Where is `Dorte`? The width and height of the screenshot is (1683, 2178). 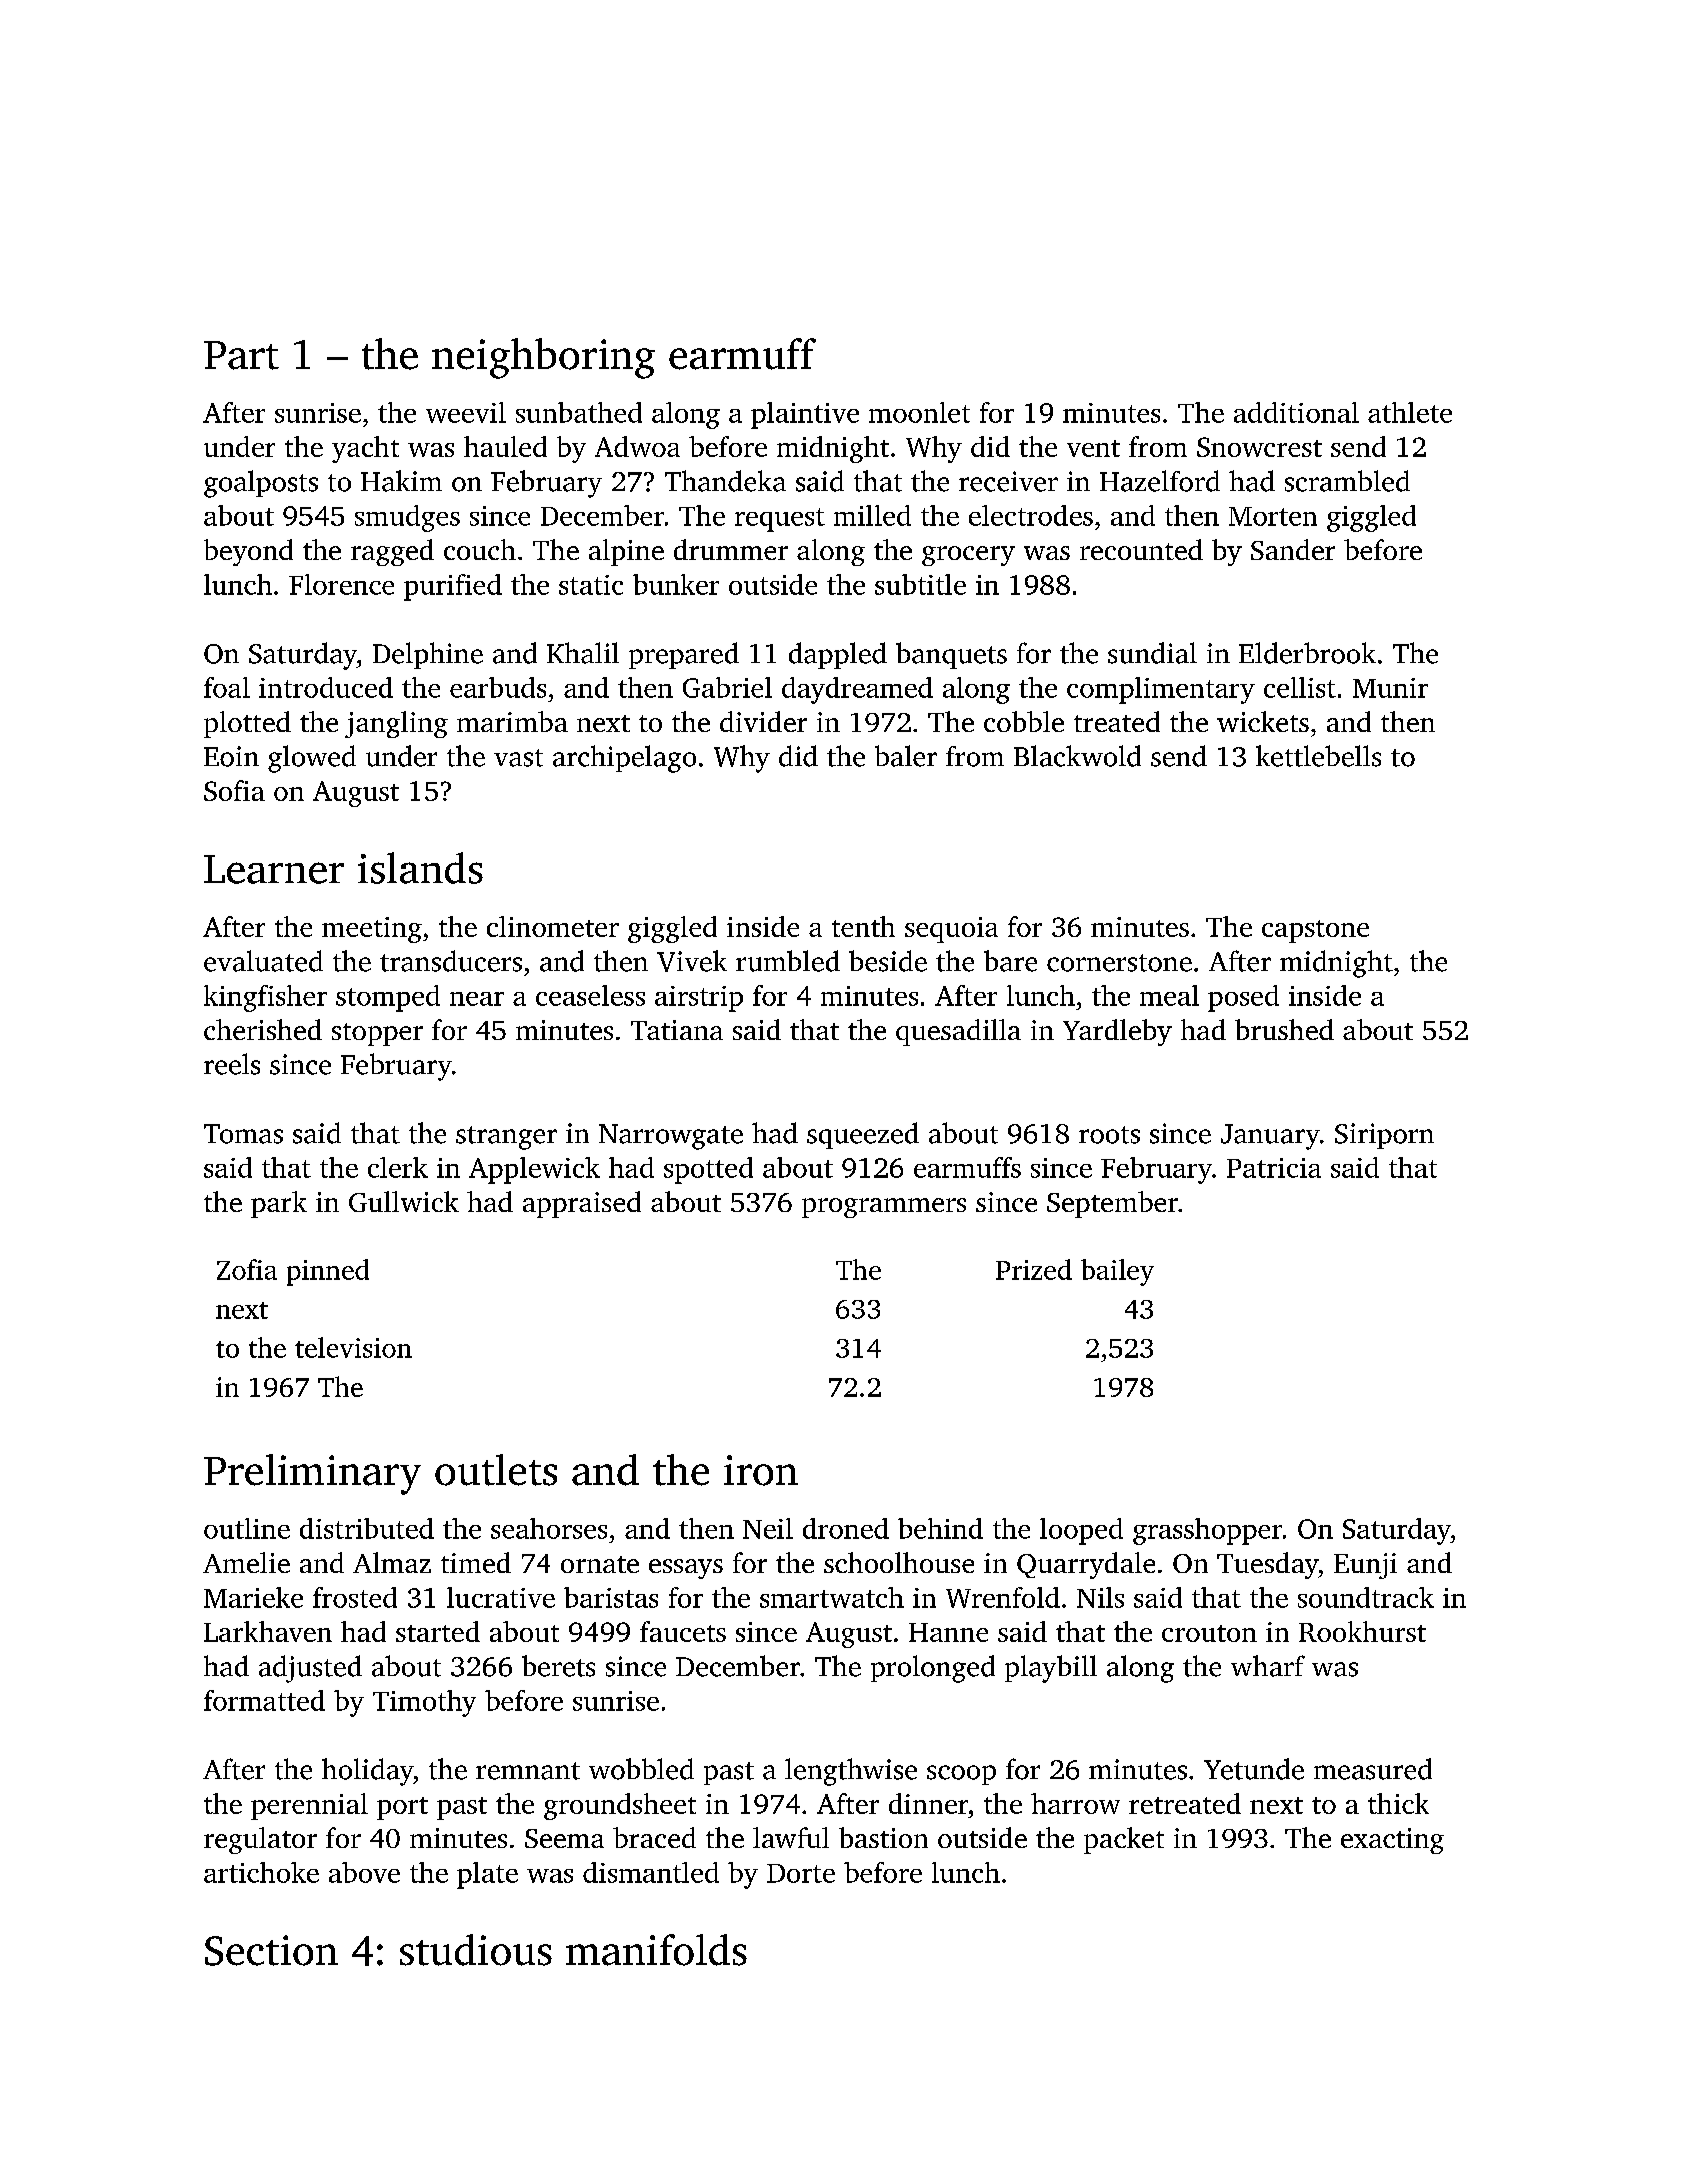
Dorte is located at coordinates (801, 1873).
